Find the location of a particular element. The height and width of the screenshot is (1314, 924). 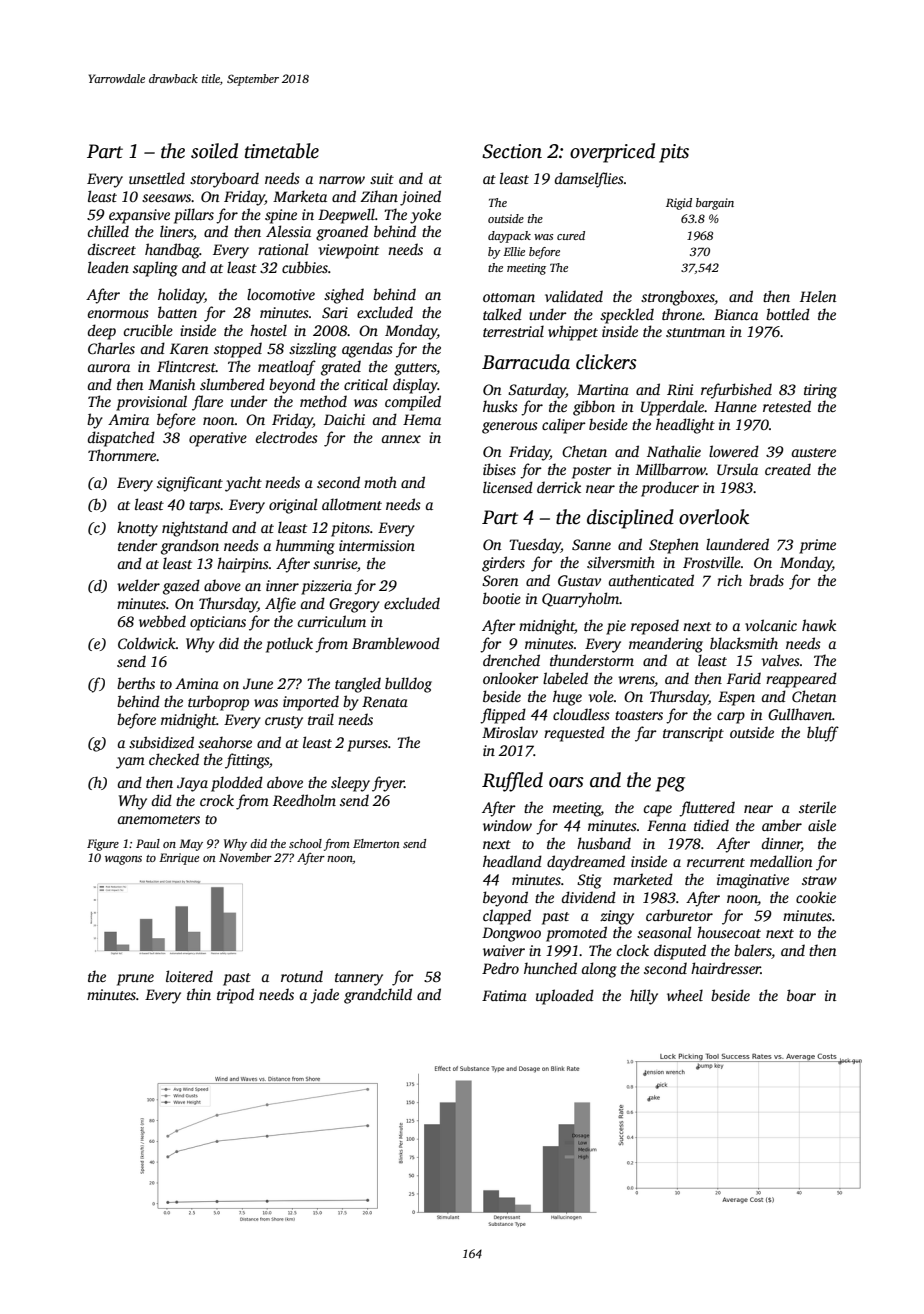

leaden is located at coordinates (108, 267).
